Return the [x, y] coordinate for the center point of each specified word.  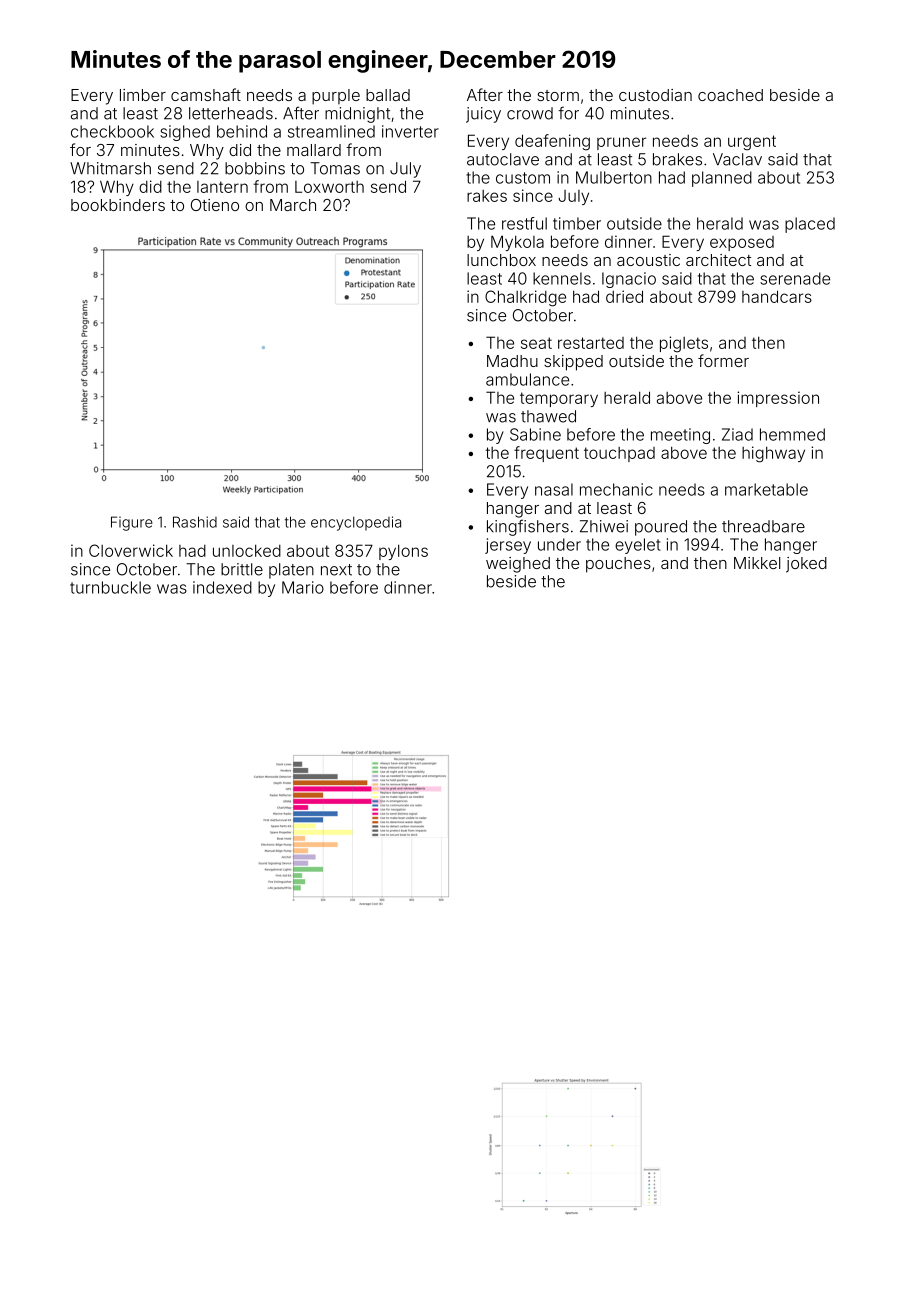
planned [722, 179]
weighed [518, 565]
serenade [795, 278]
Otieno [215, 205]
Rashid [195, 522]
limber [143, 95]
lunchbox [501, 260]
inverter [410, 131]
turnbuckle [110, 587]
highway [773, 454]
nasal [554, 489]
